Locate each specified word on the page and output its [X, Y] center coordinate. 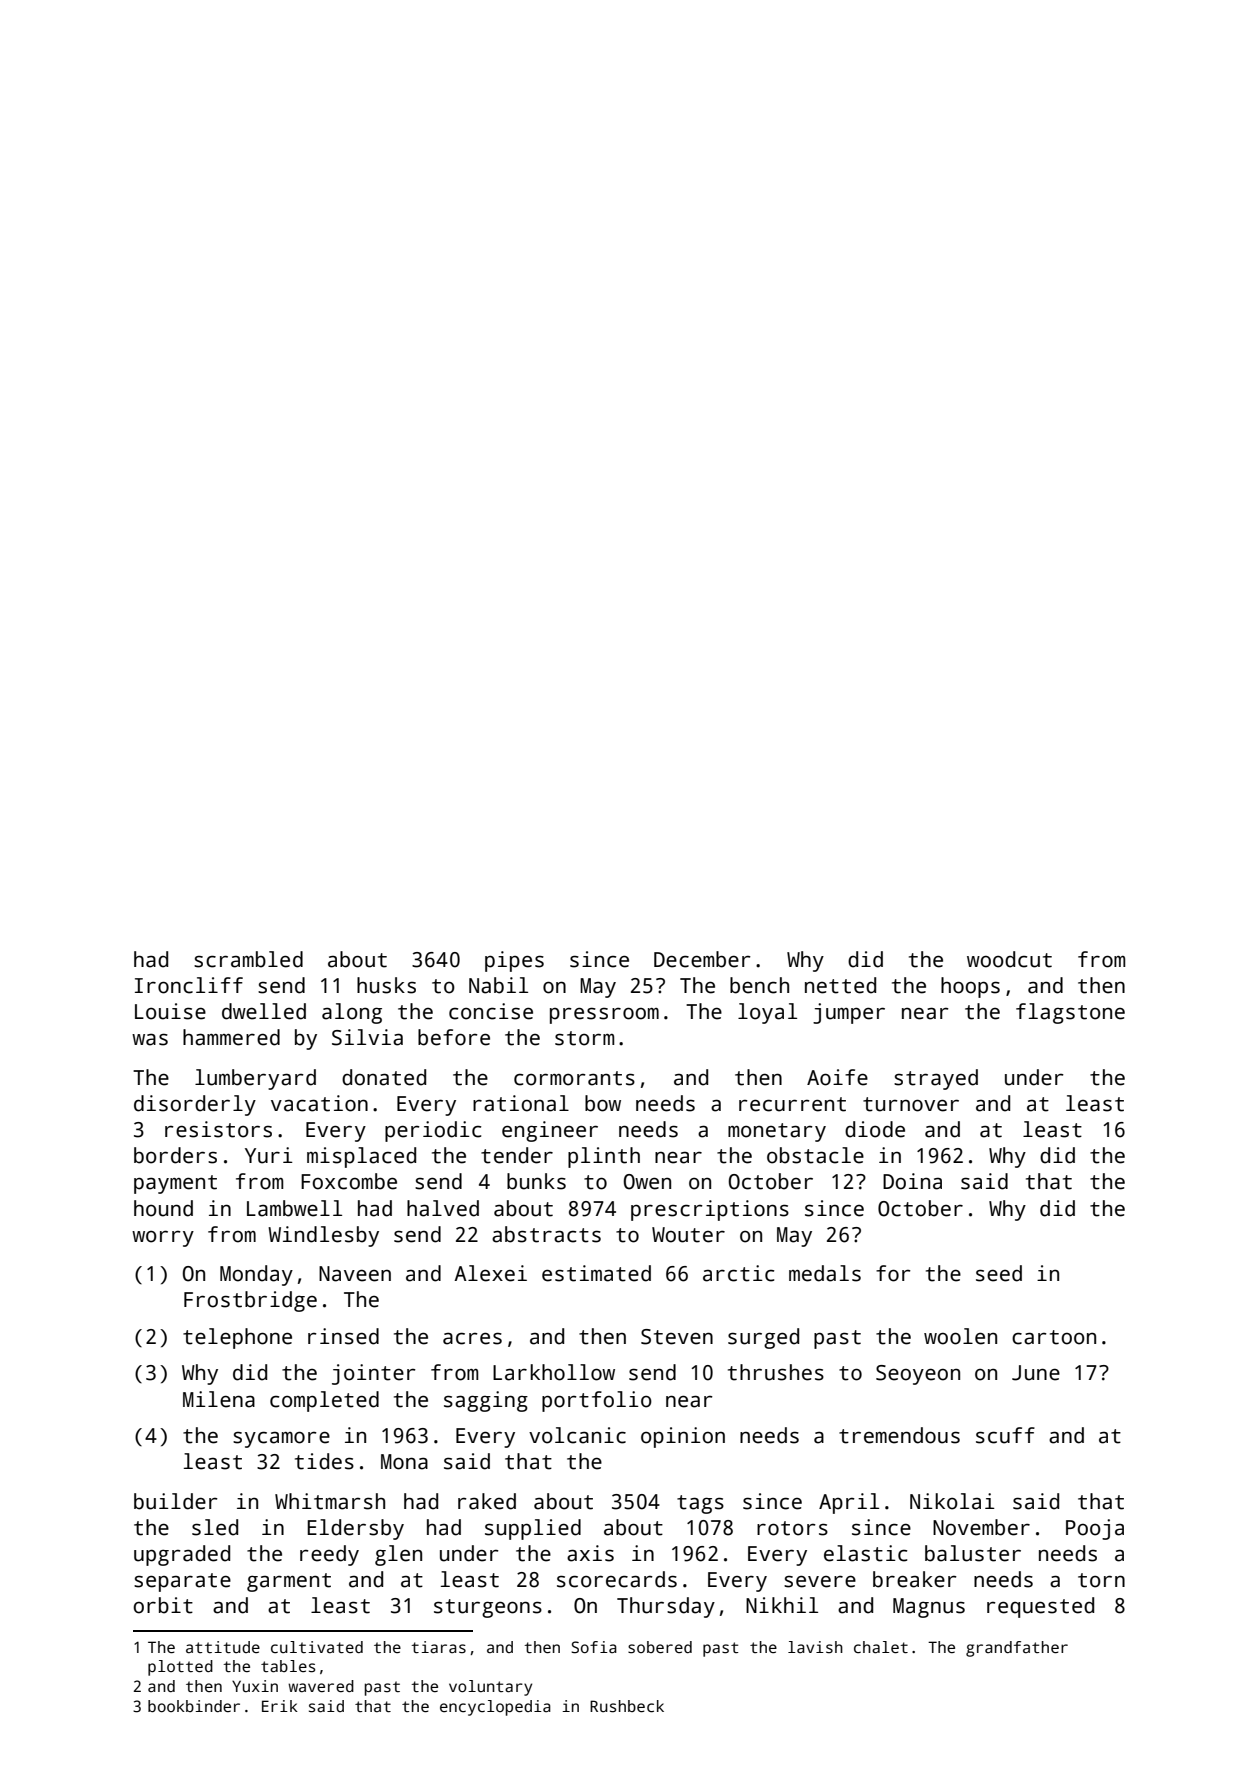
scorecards [617, 1579]
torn [1101, 1580]
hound [163, 1208]
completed [324, 1401]
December [702, 959]
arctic [738, 1273]
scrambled [248, 959]
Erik [280, 1706]
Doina [912, 1181]
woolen [960, 1336]
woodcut [1009, 959]
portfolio [597, 1401]
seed [999, 1273]
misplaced [361, 1157]
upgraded [182, 1555]
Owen [647, 1182]
